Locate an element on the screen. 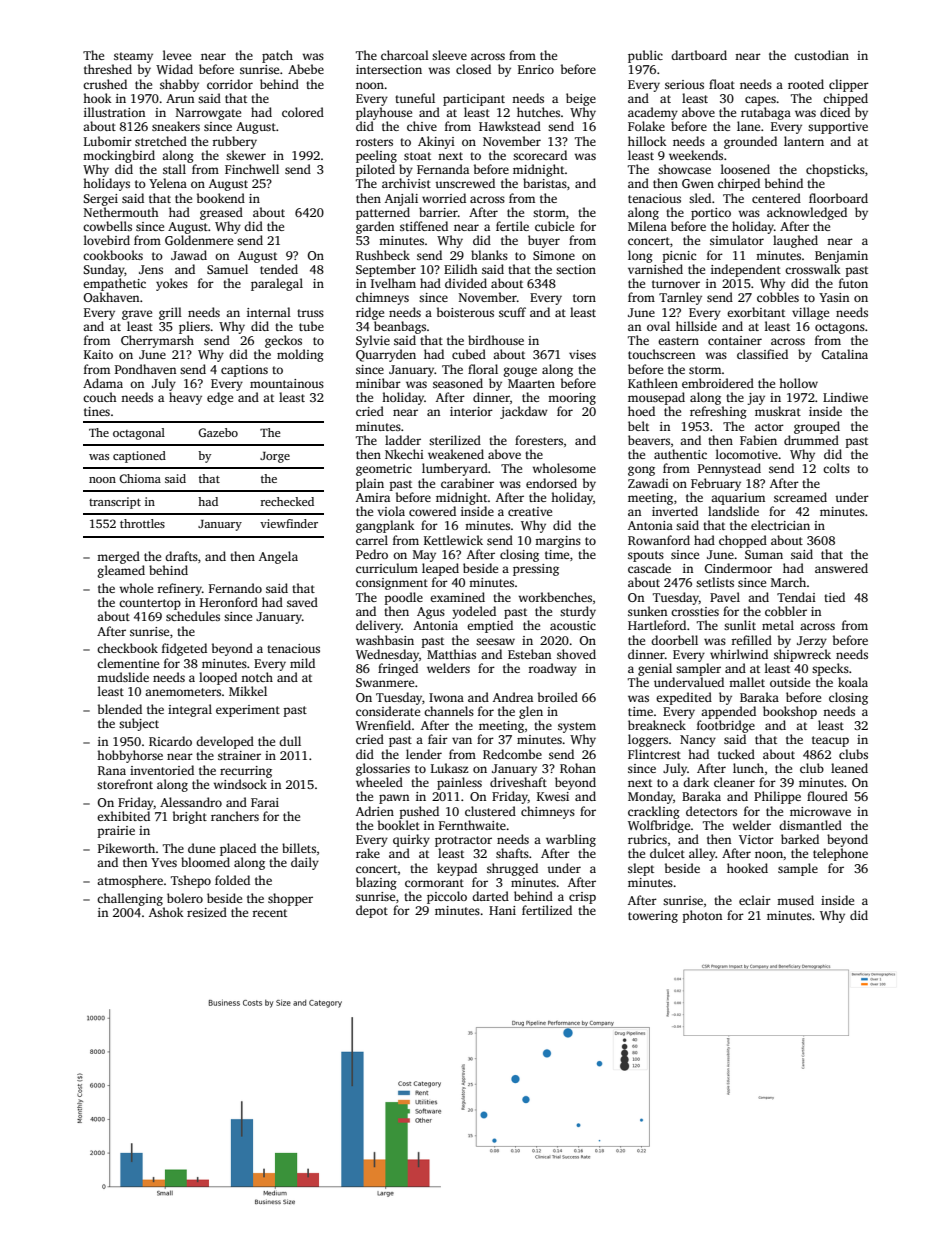  specks is located at coordinates (830, 669).
